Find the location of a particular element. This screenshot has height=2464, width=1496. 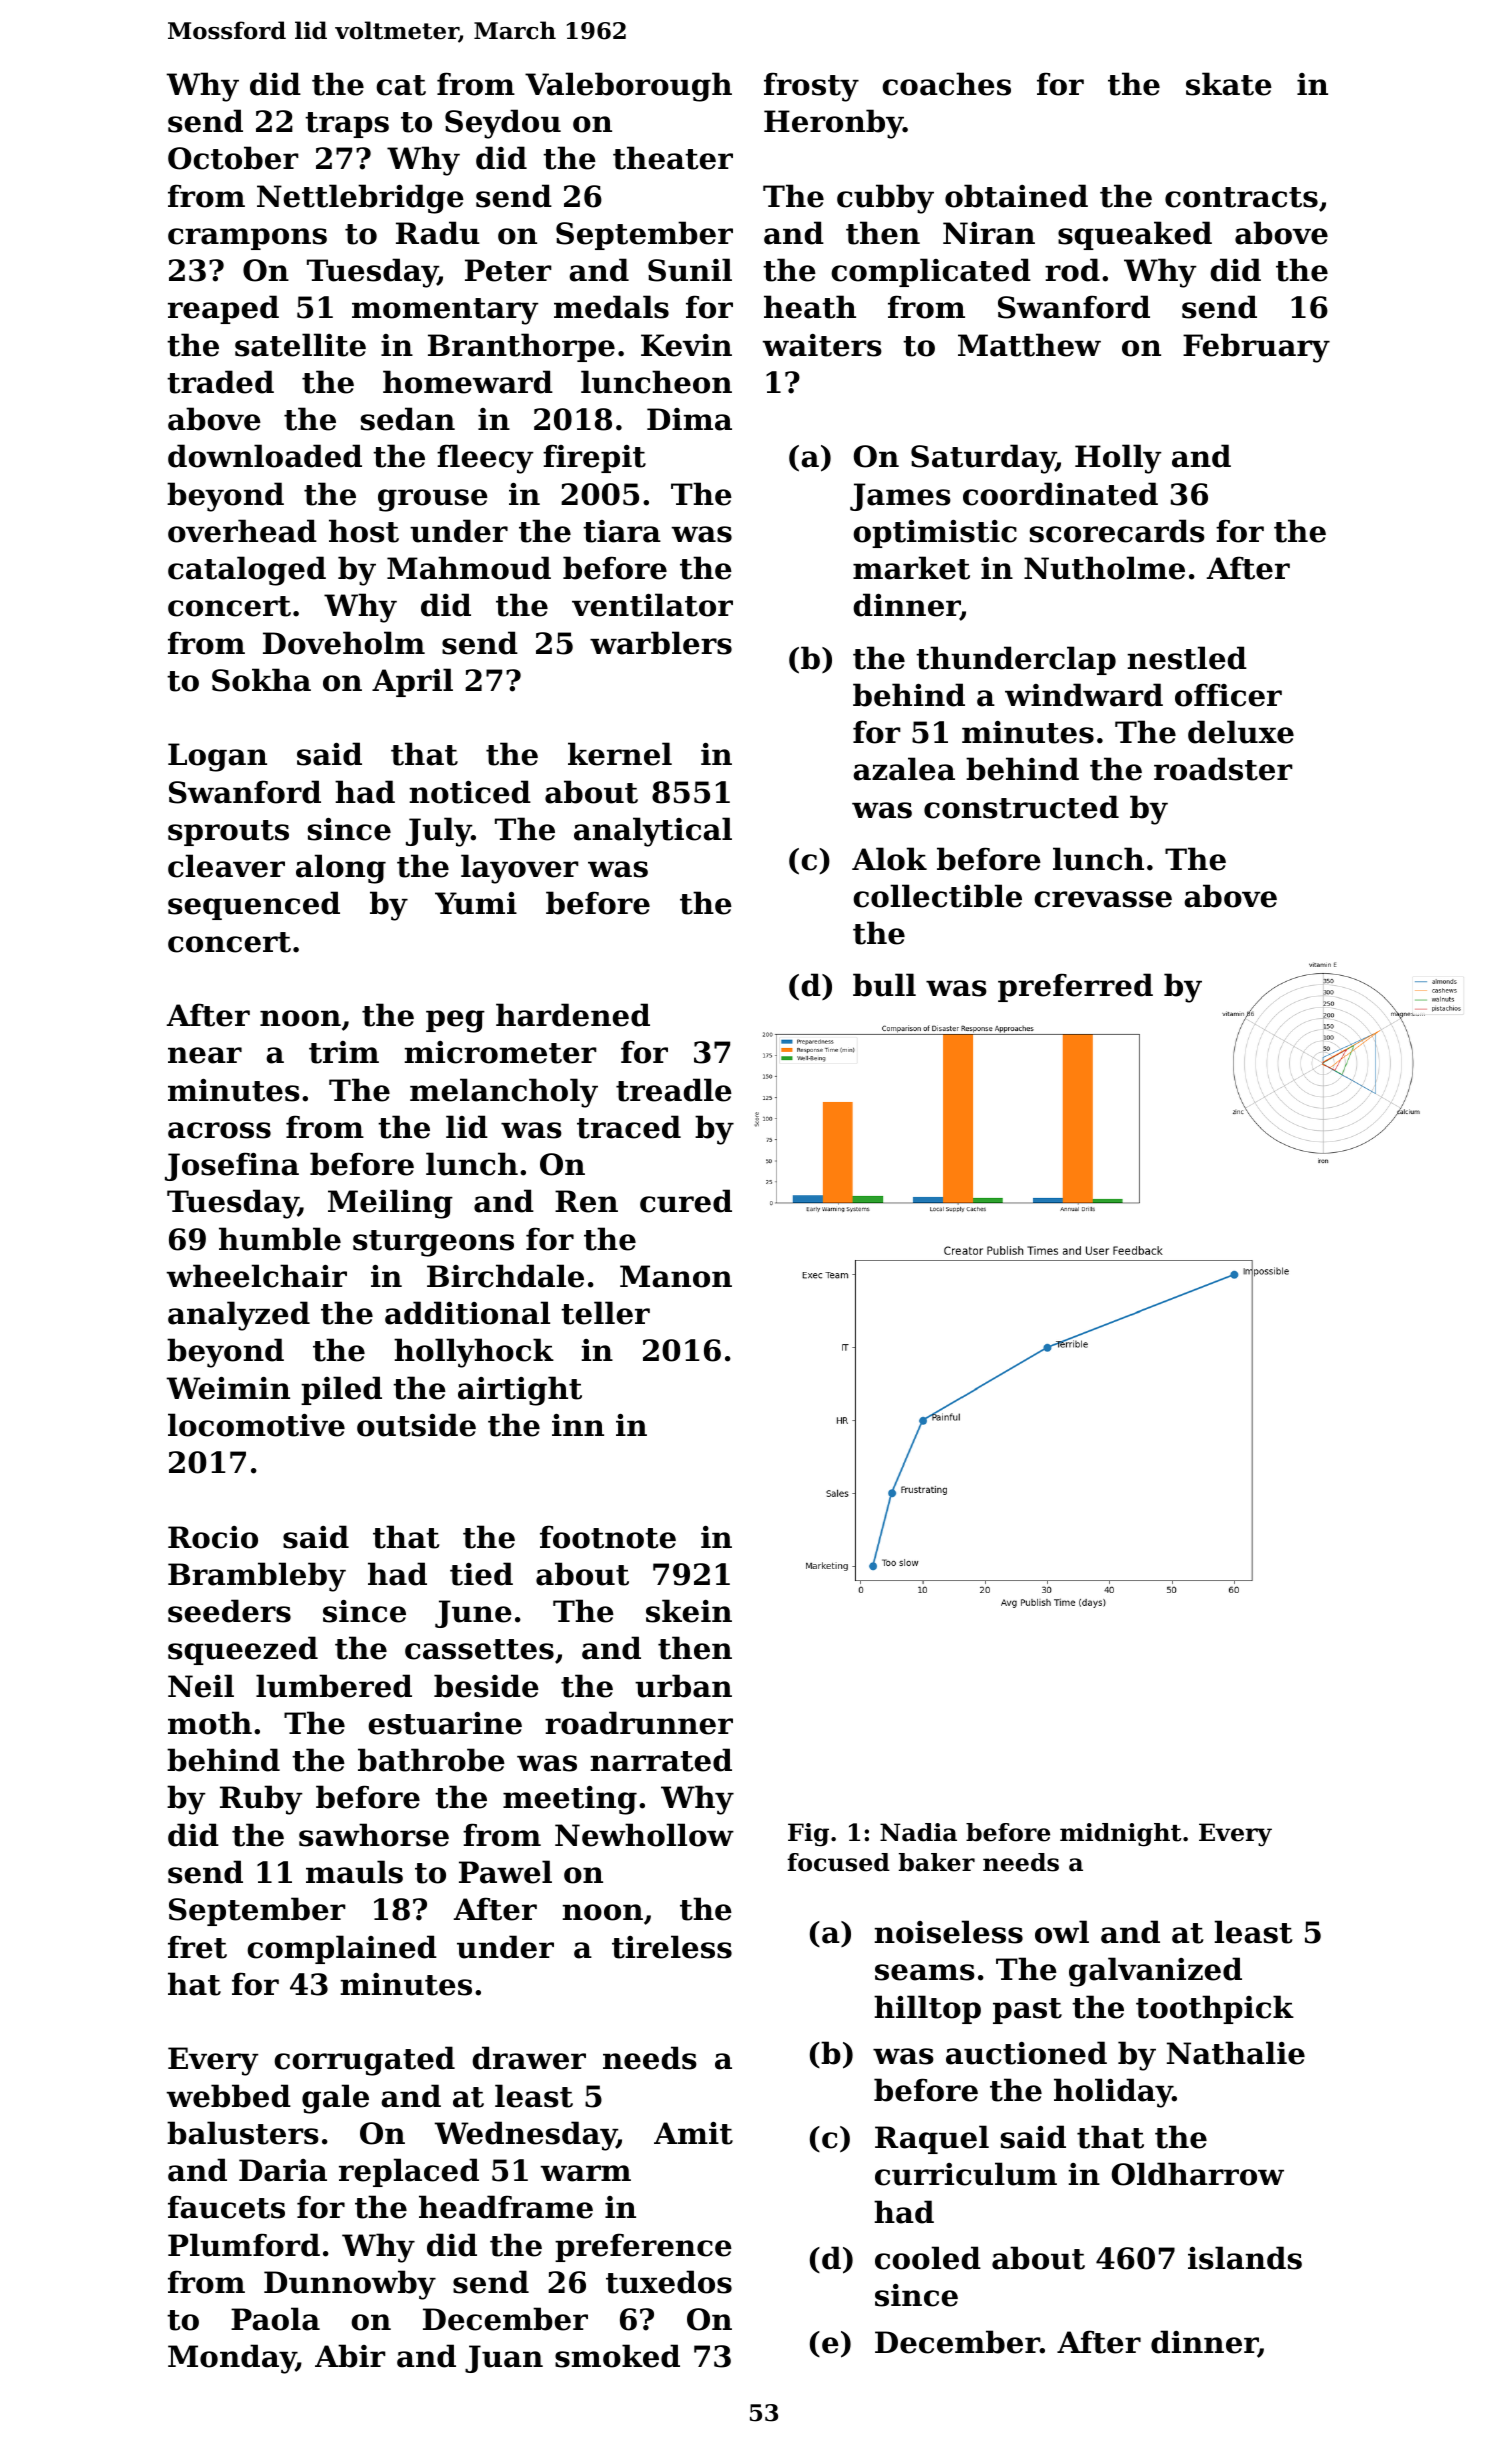

locomotive is located at coordinates (256, 1425).
